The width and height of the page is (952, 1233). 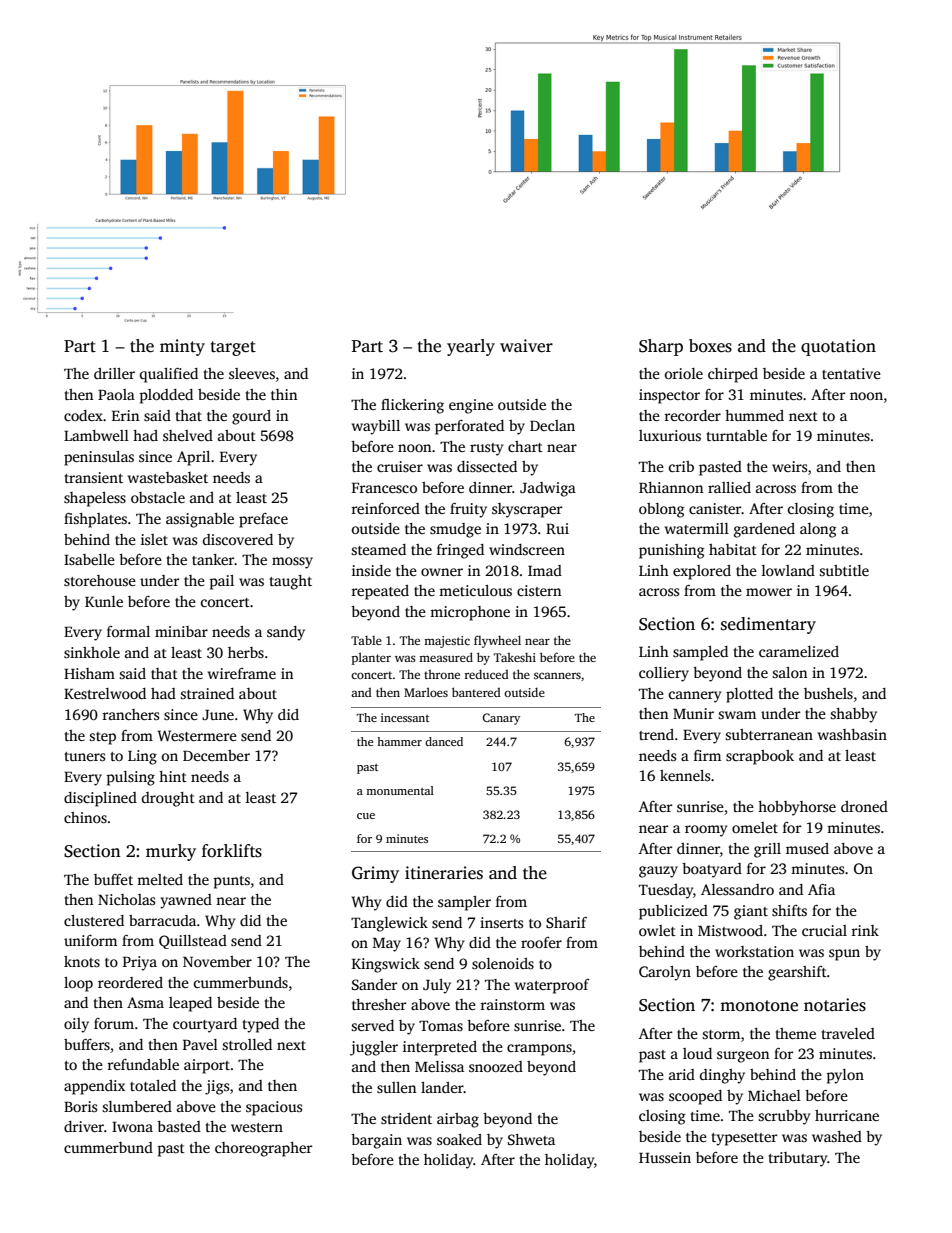 I want to click on punts, so click(x=231, y=882).
